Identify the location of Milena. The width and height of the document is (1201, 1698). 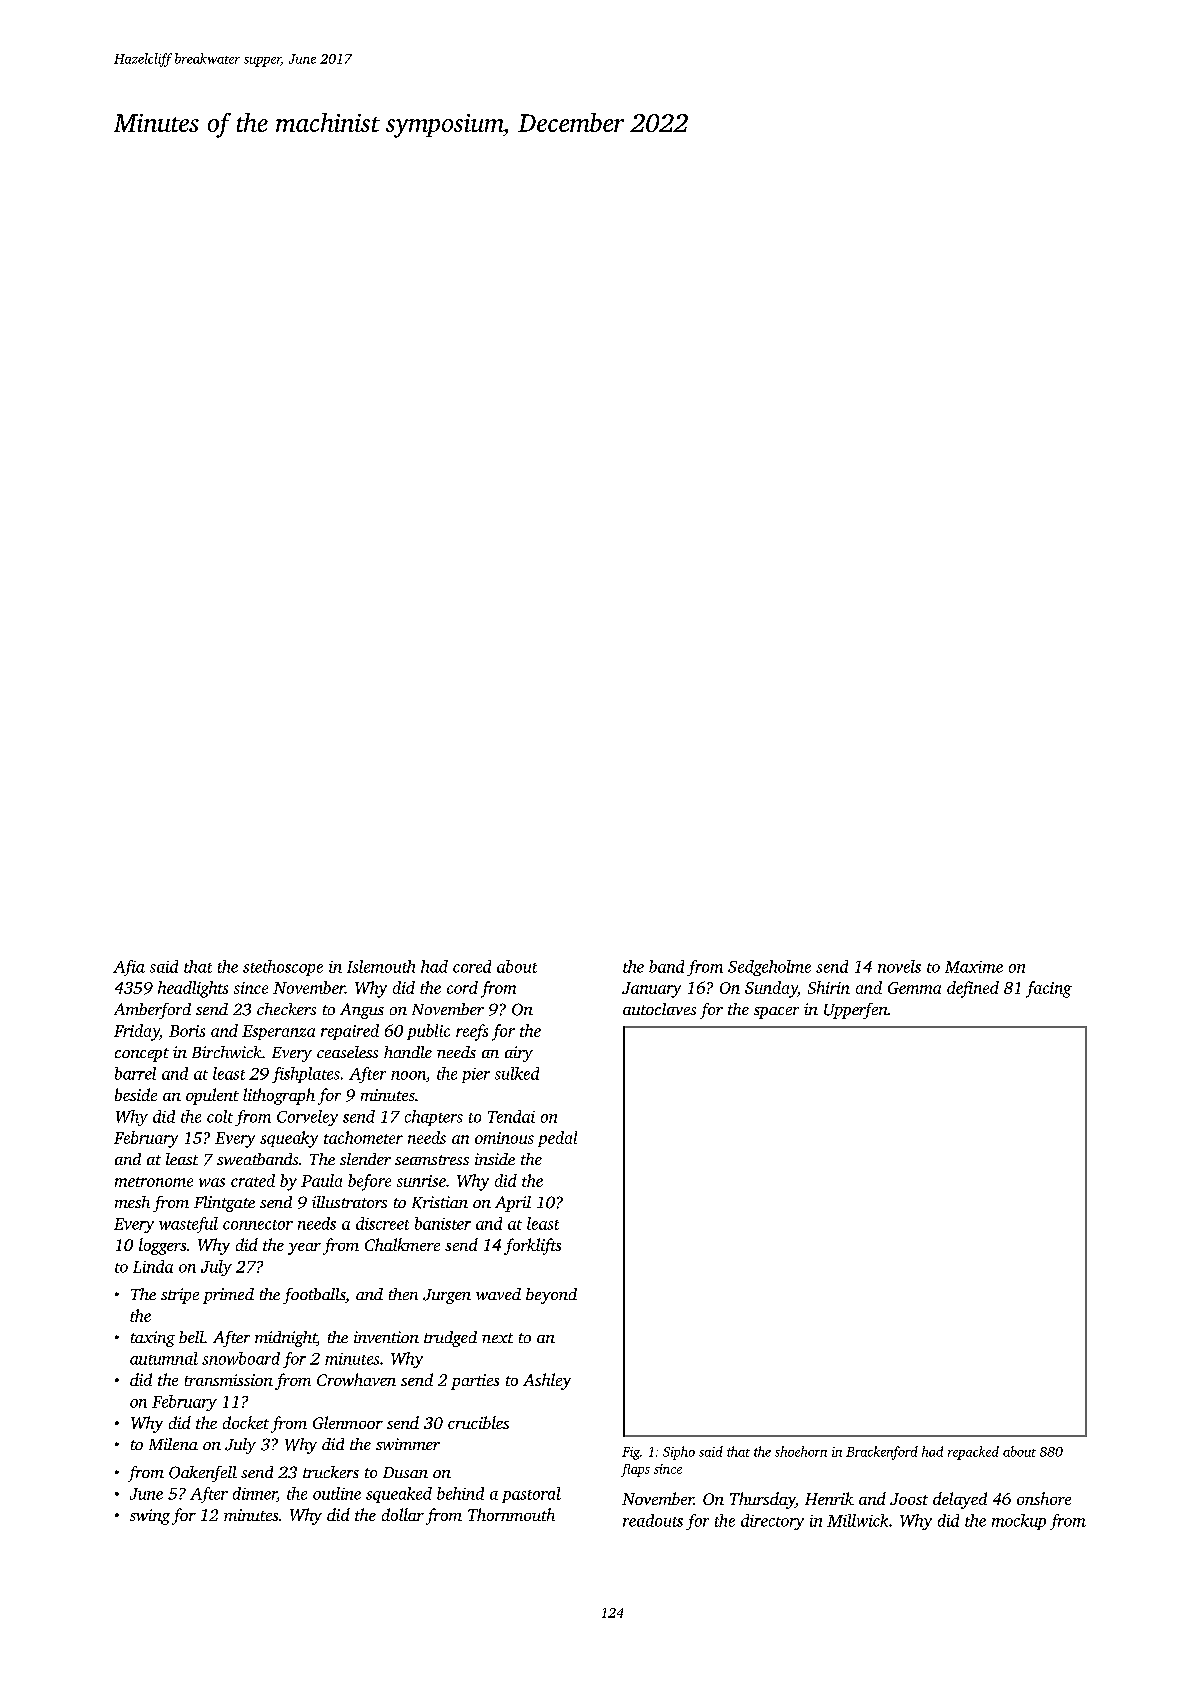
(173, 1444).
